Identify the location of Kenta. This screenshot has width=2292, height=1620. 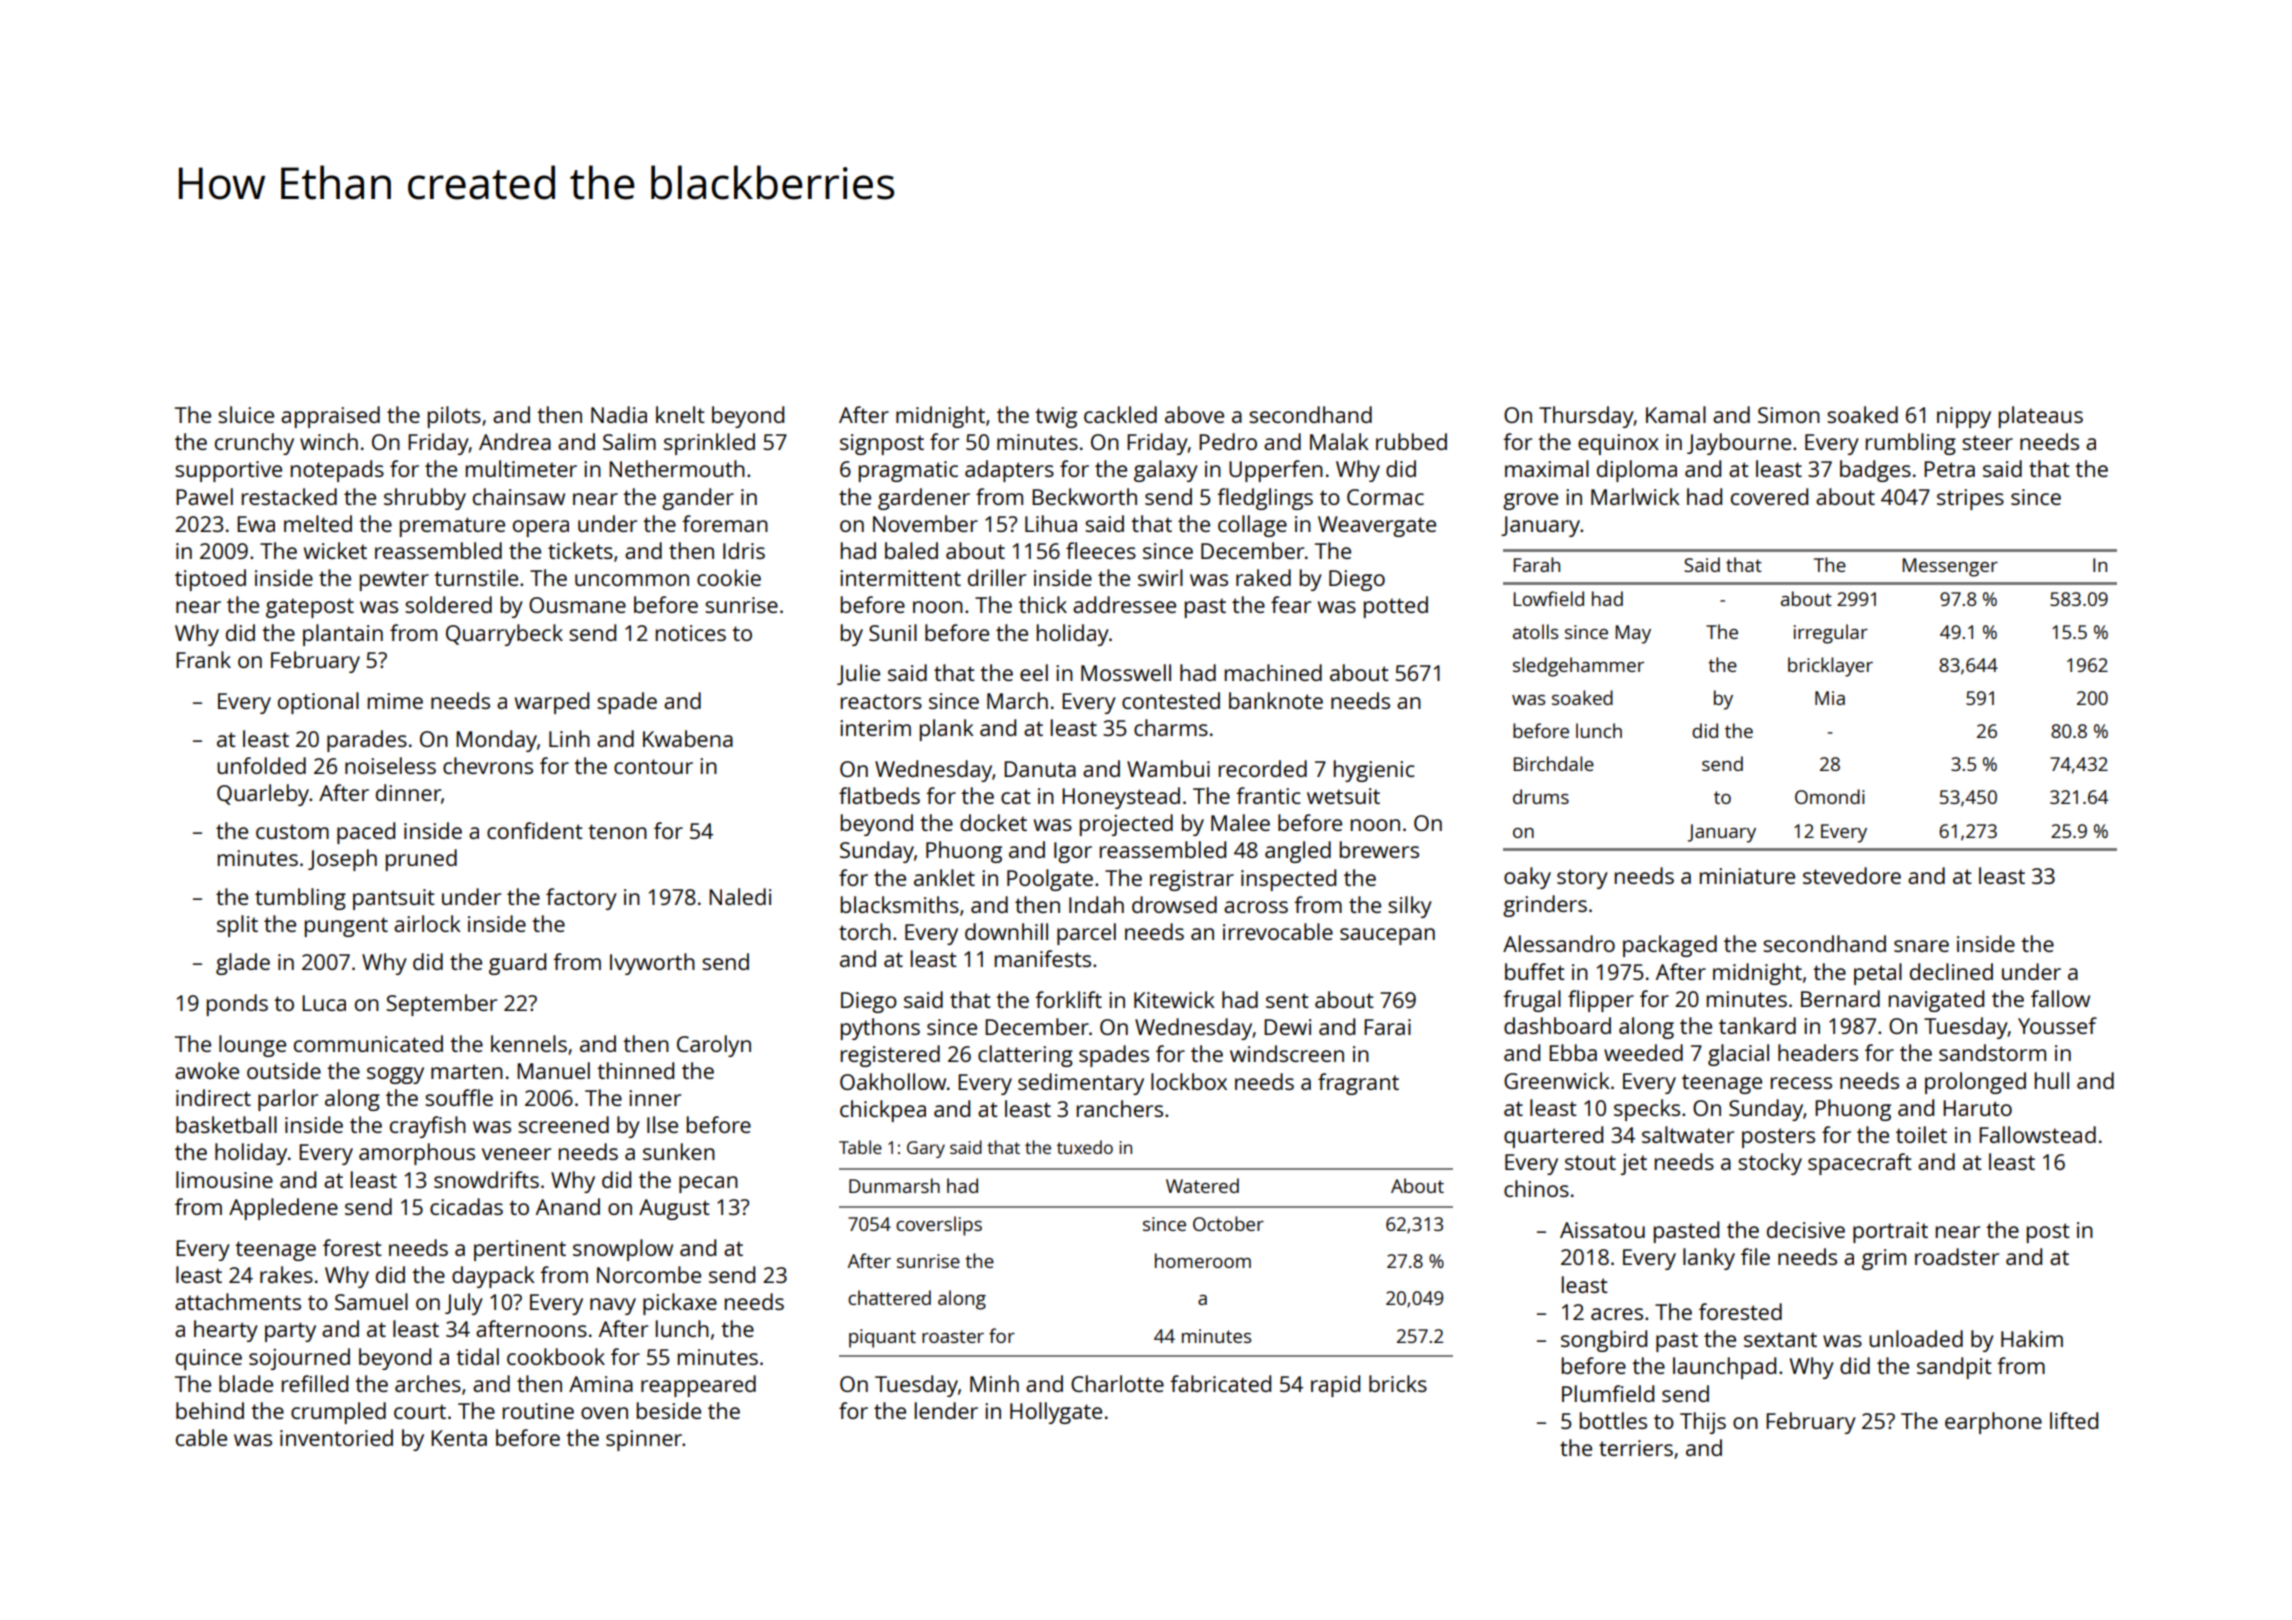
(459, 1438).
